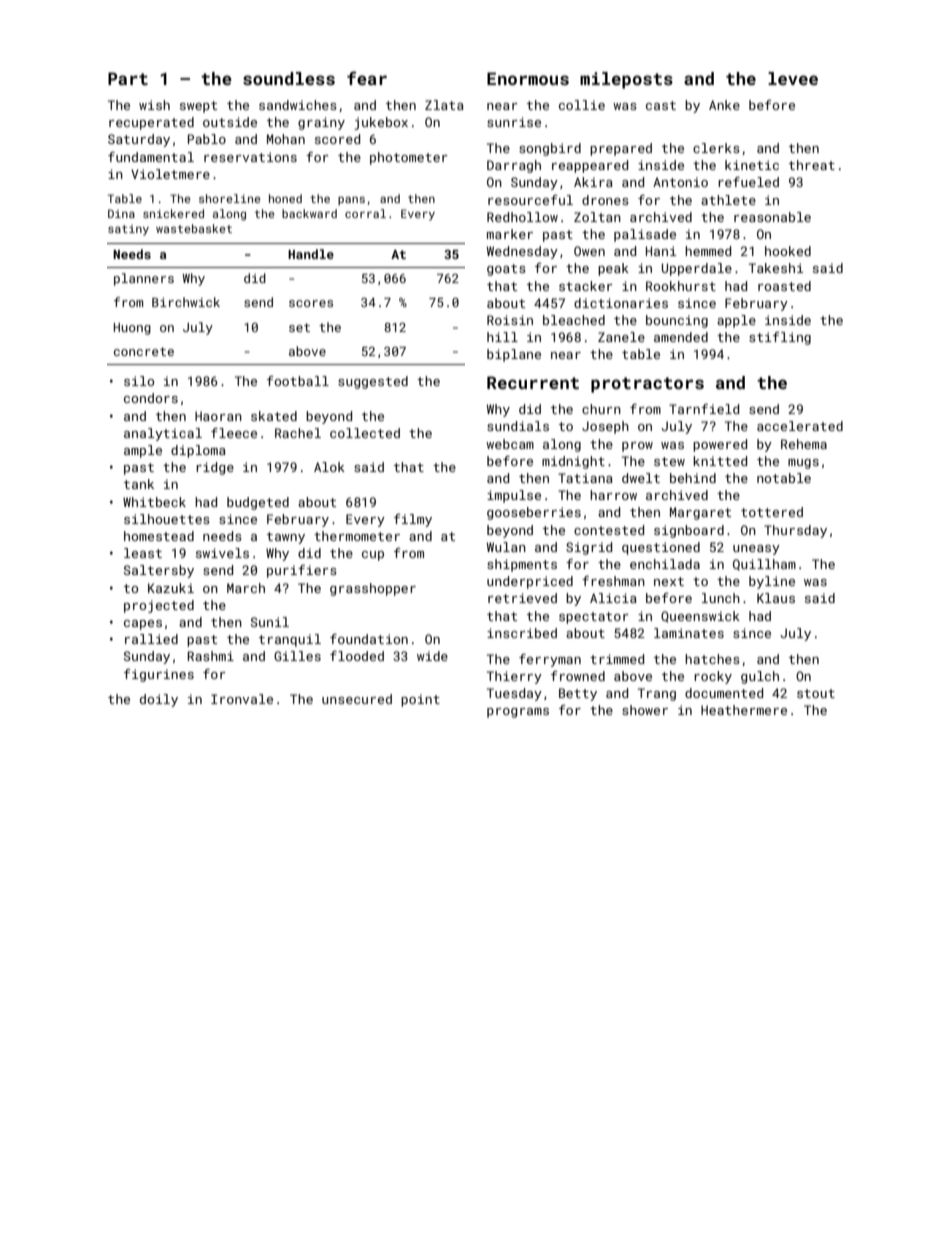  What do you see at coordinates (522, 633) in the document?
I see `inscribed` at bounding box center [522, 633].
